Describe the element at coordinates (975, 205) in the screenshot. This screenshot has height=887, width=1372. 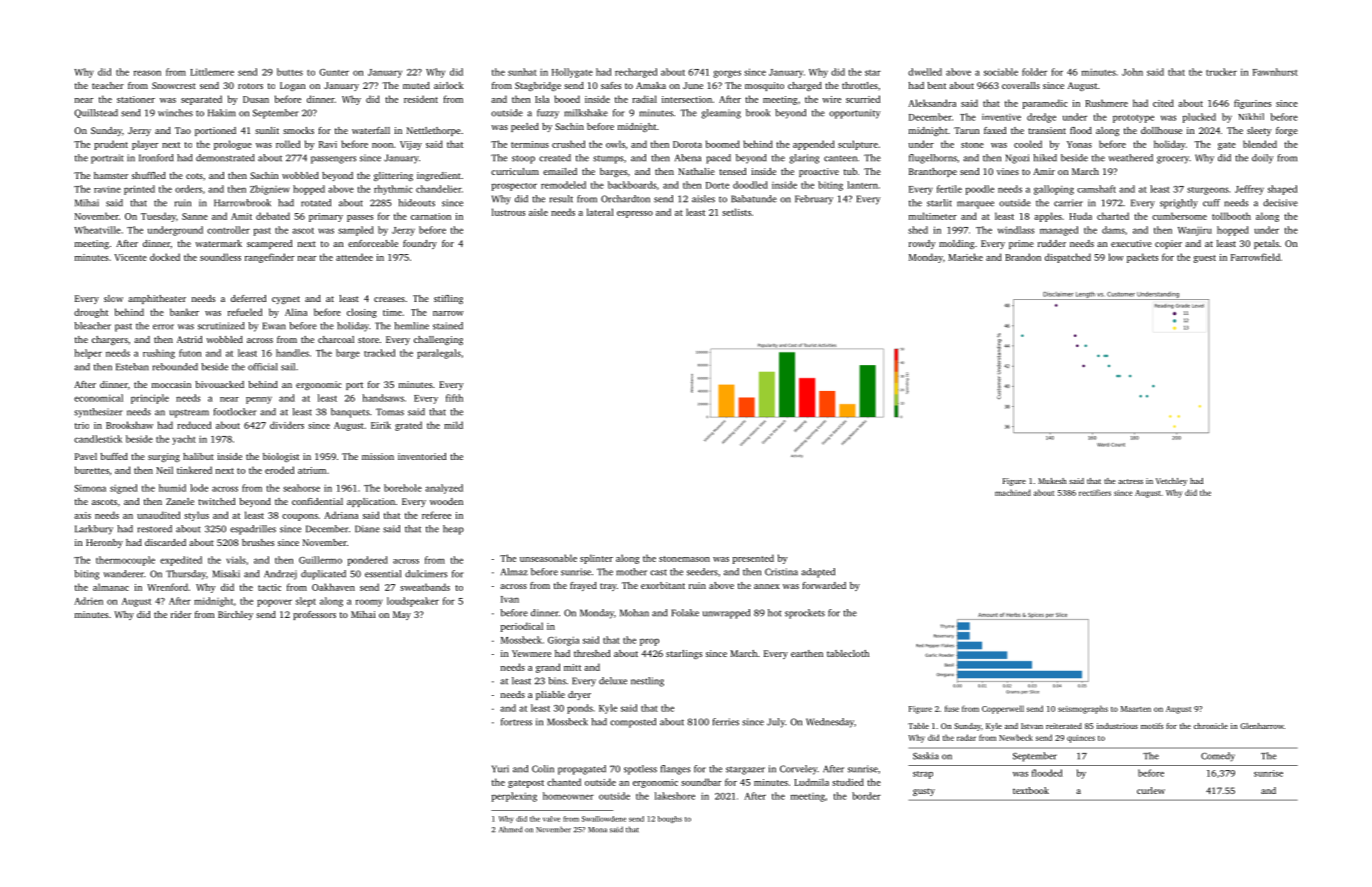
I see `marquee` at that location.
